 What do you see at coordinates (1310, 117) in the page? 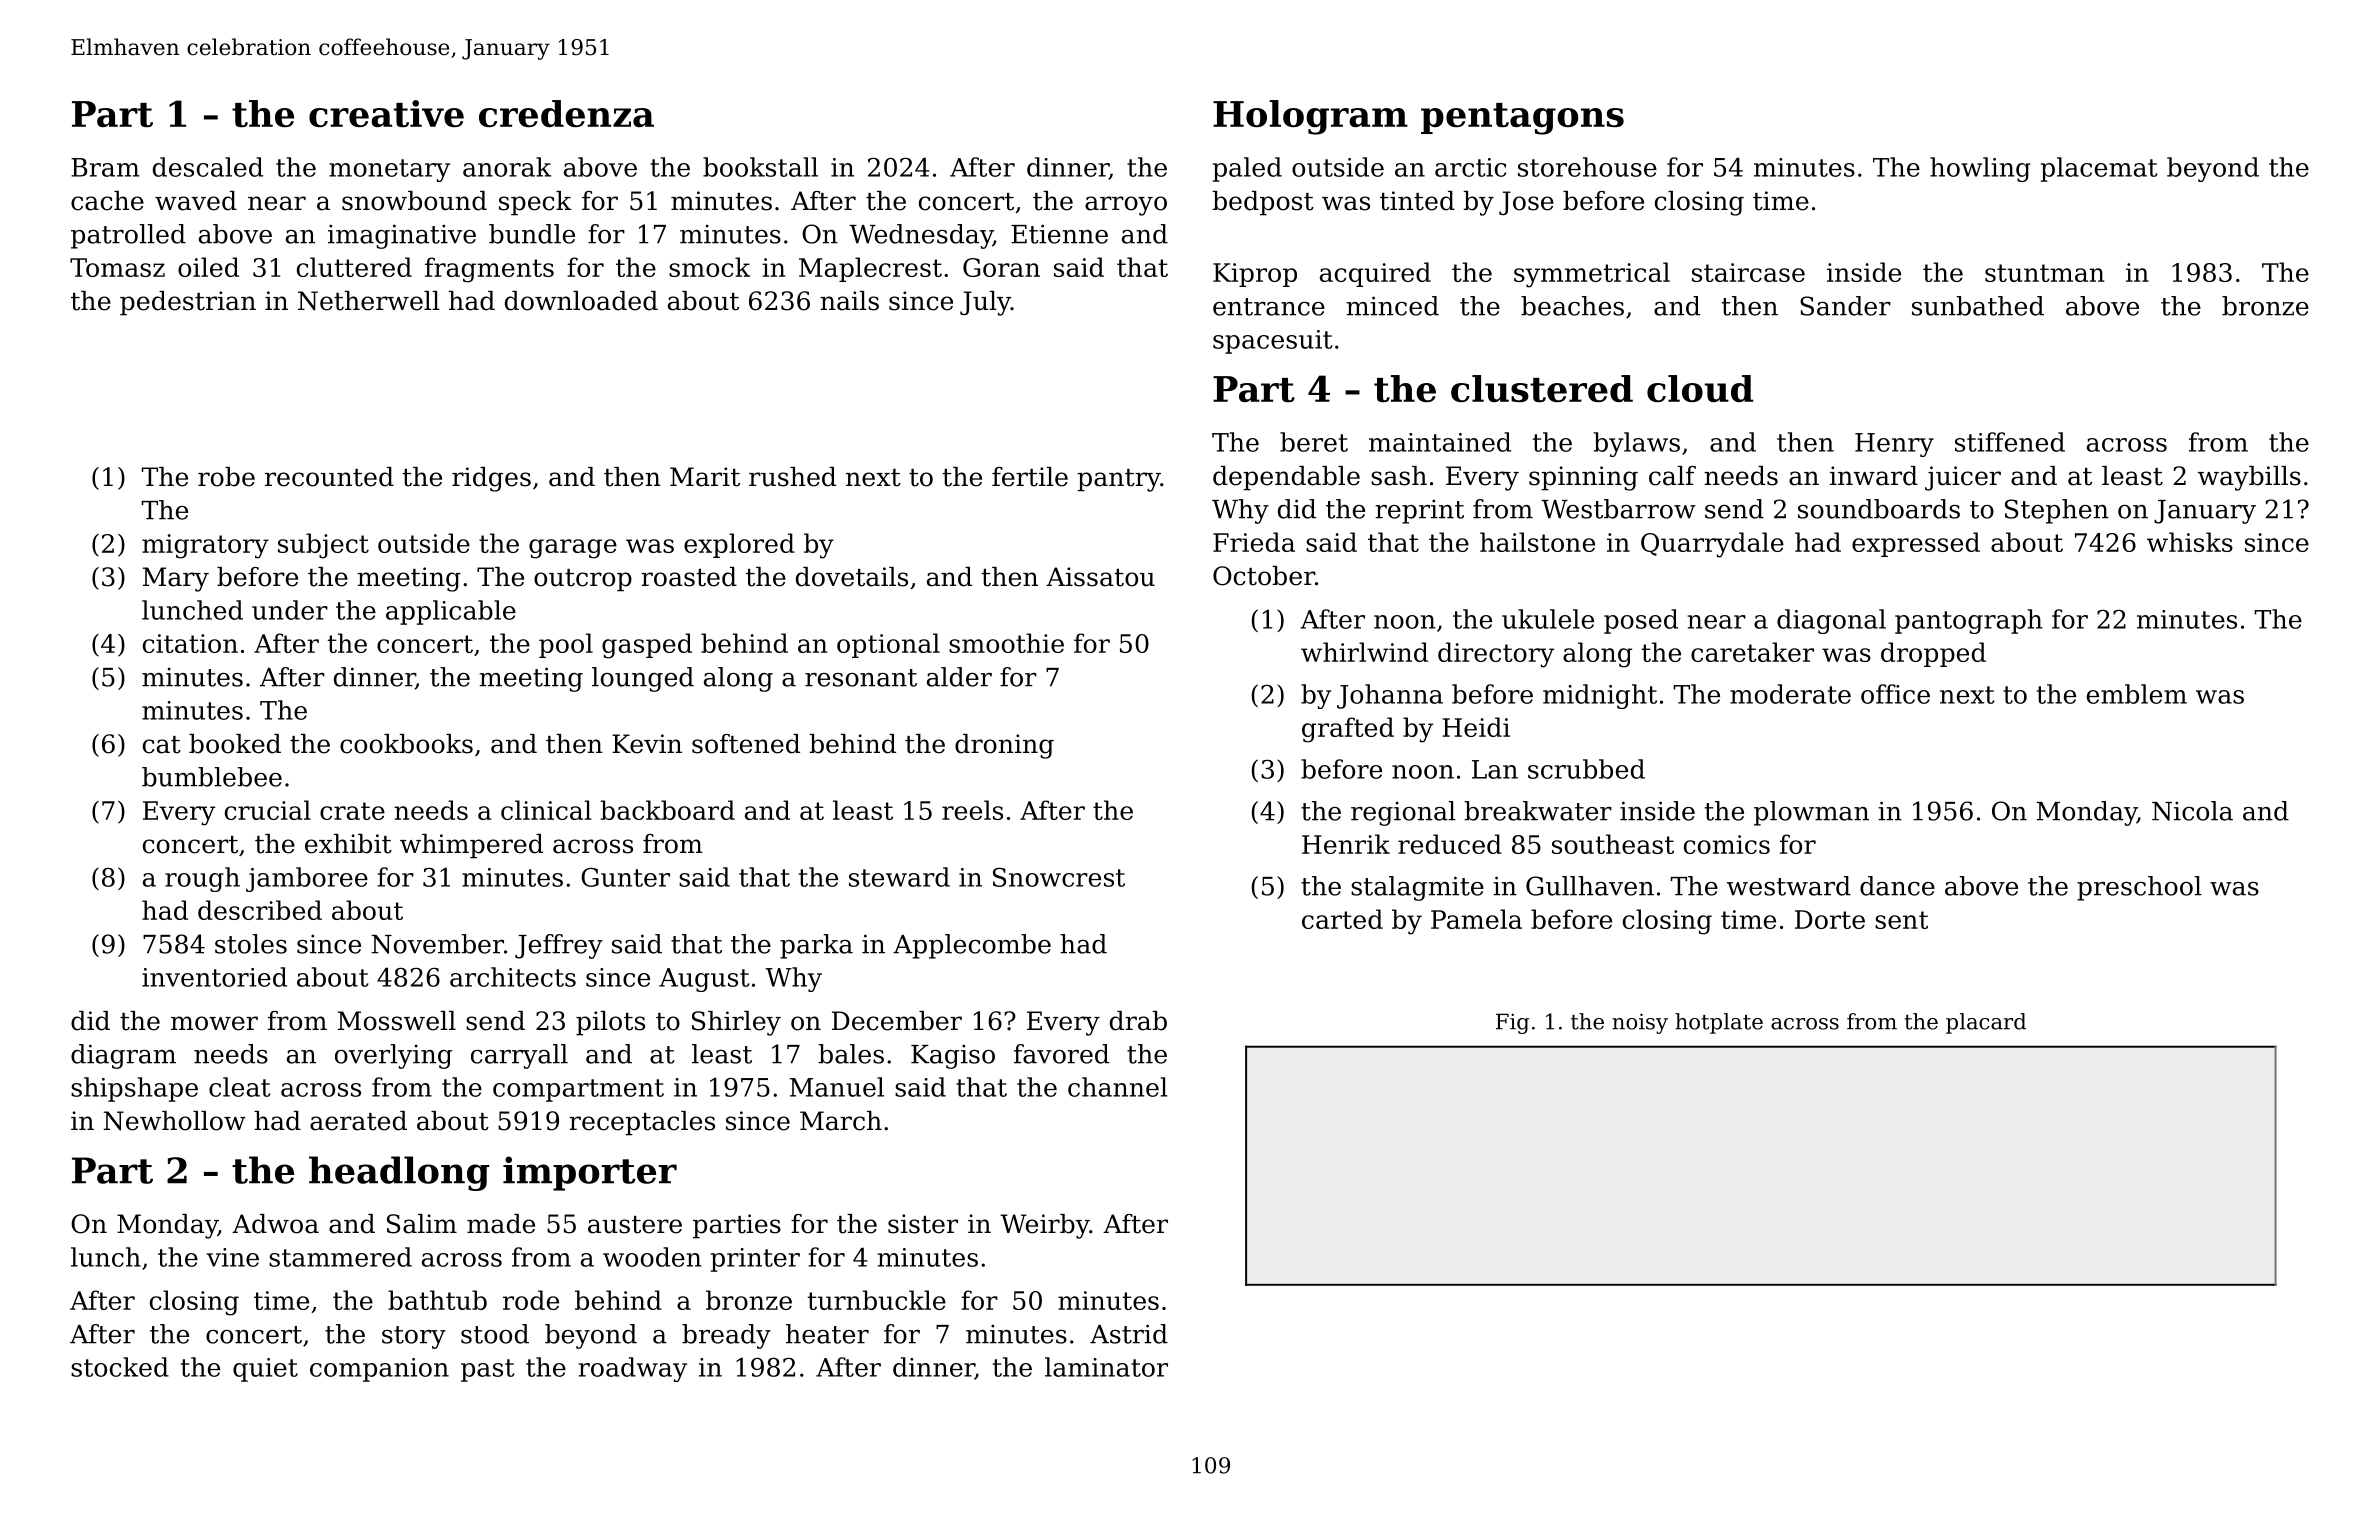
I see `Hologram` at bounding box center [1310, 117].
